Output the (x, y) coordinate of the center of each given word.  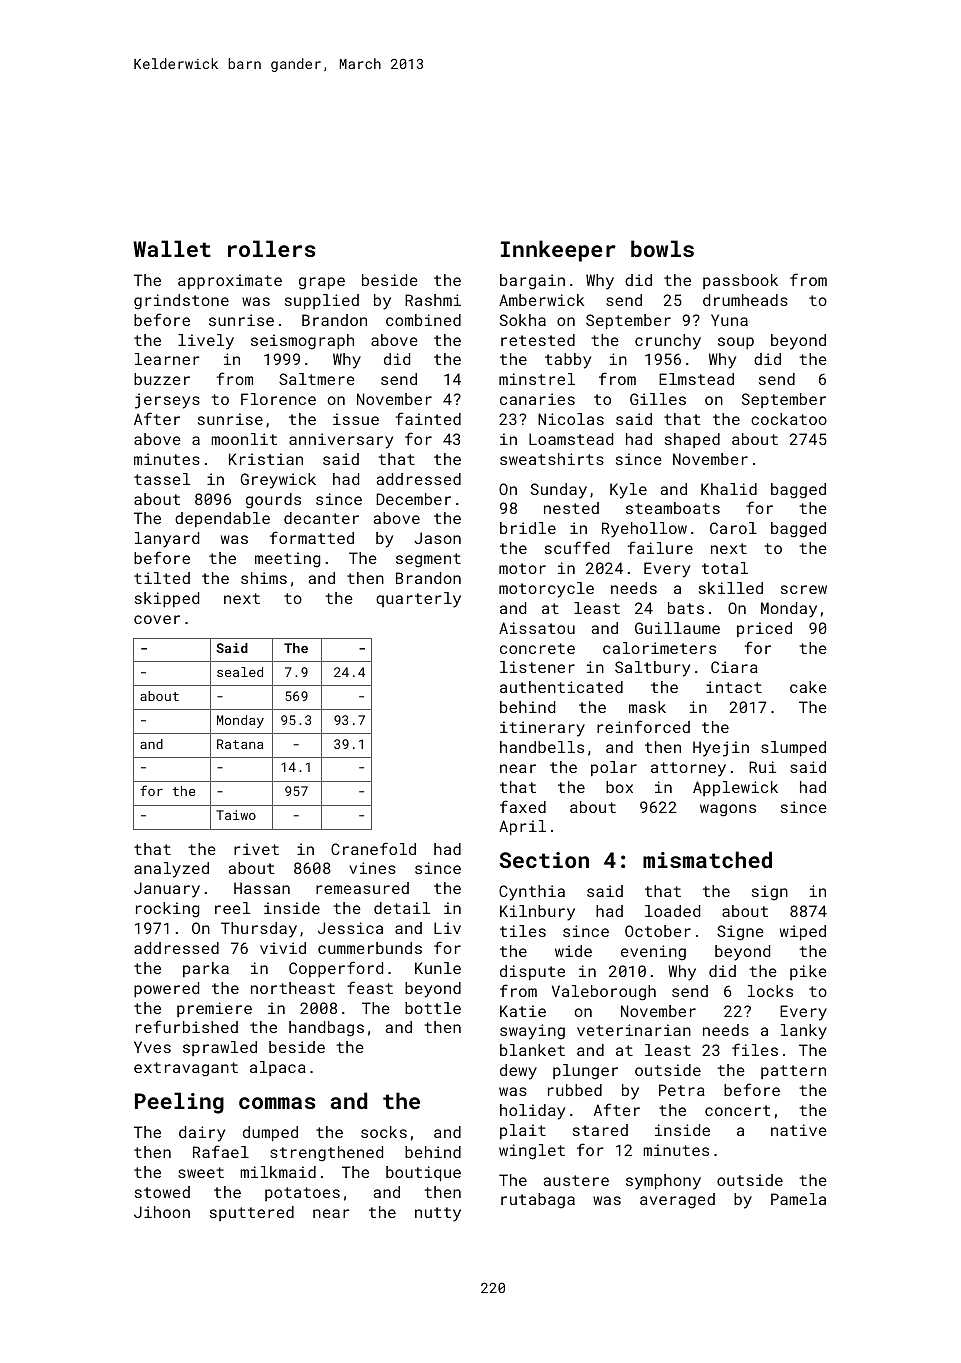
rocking (167, 910)
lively (206, 342)
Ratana (240, 744)
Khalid (729, 489)
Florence (278, 399)
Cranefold (373, 848)
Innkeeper (558, 251)
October (658, 931)
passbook (740, 281)
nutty (438, 1214)
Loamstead (571, 439)
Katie (523, 1011)
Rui (762, 767)
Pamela (798, 1199)
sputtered (252, 1213)
